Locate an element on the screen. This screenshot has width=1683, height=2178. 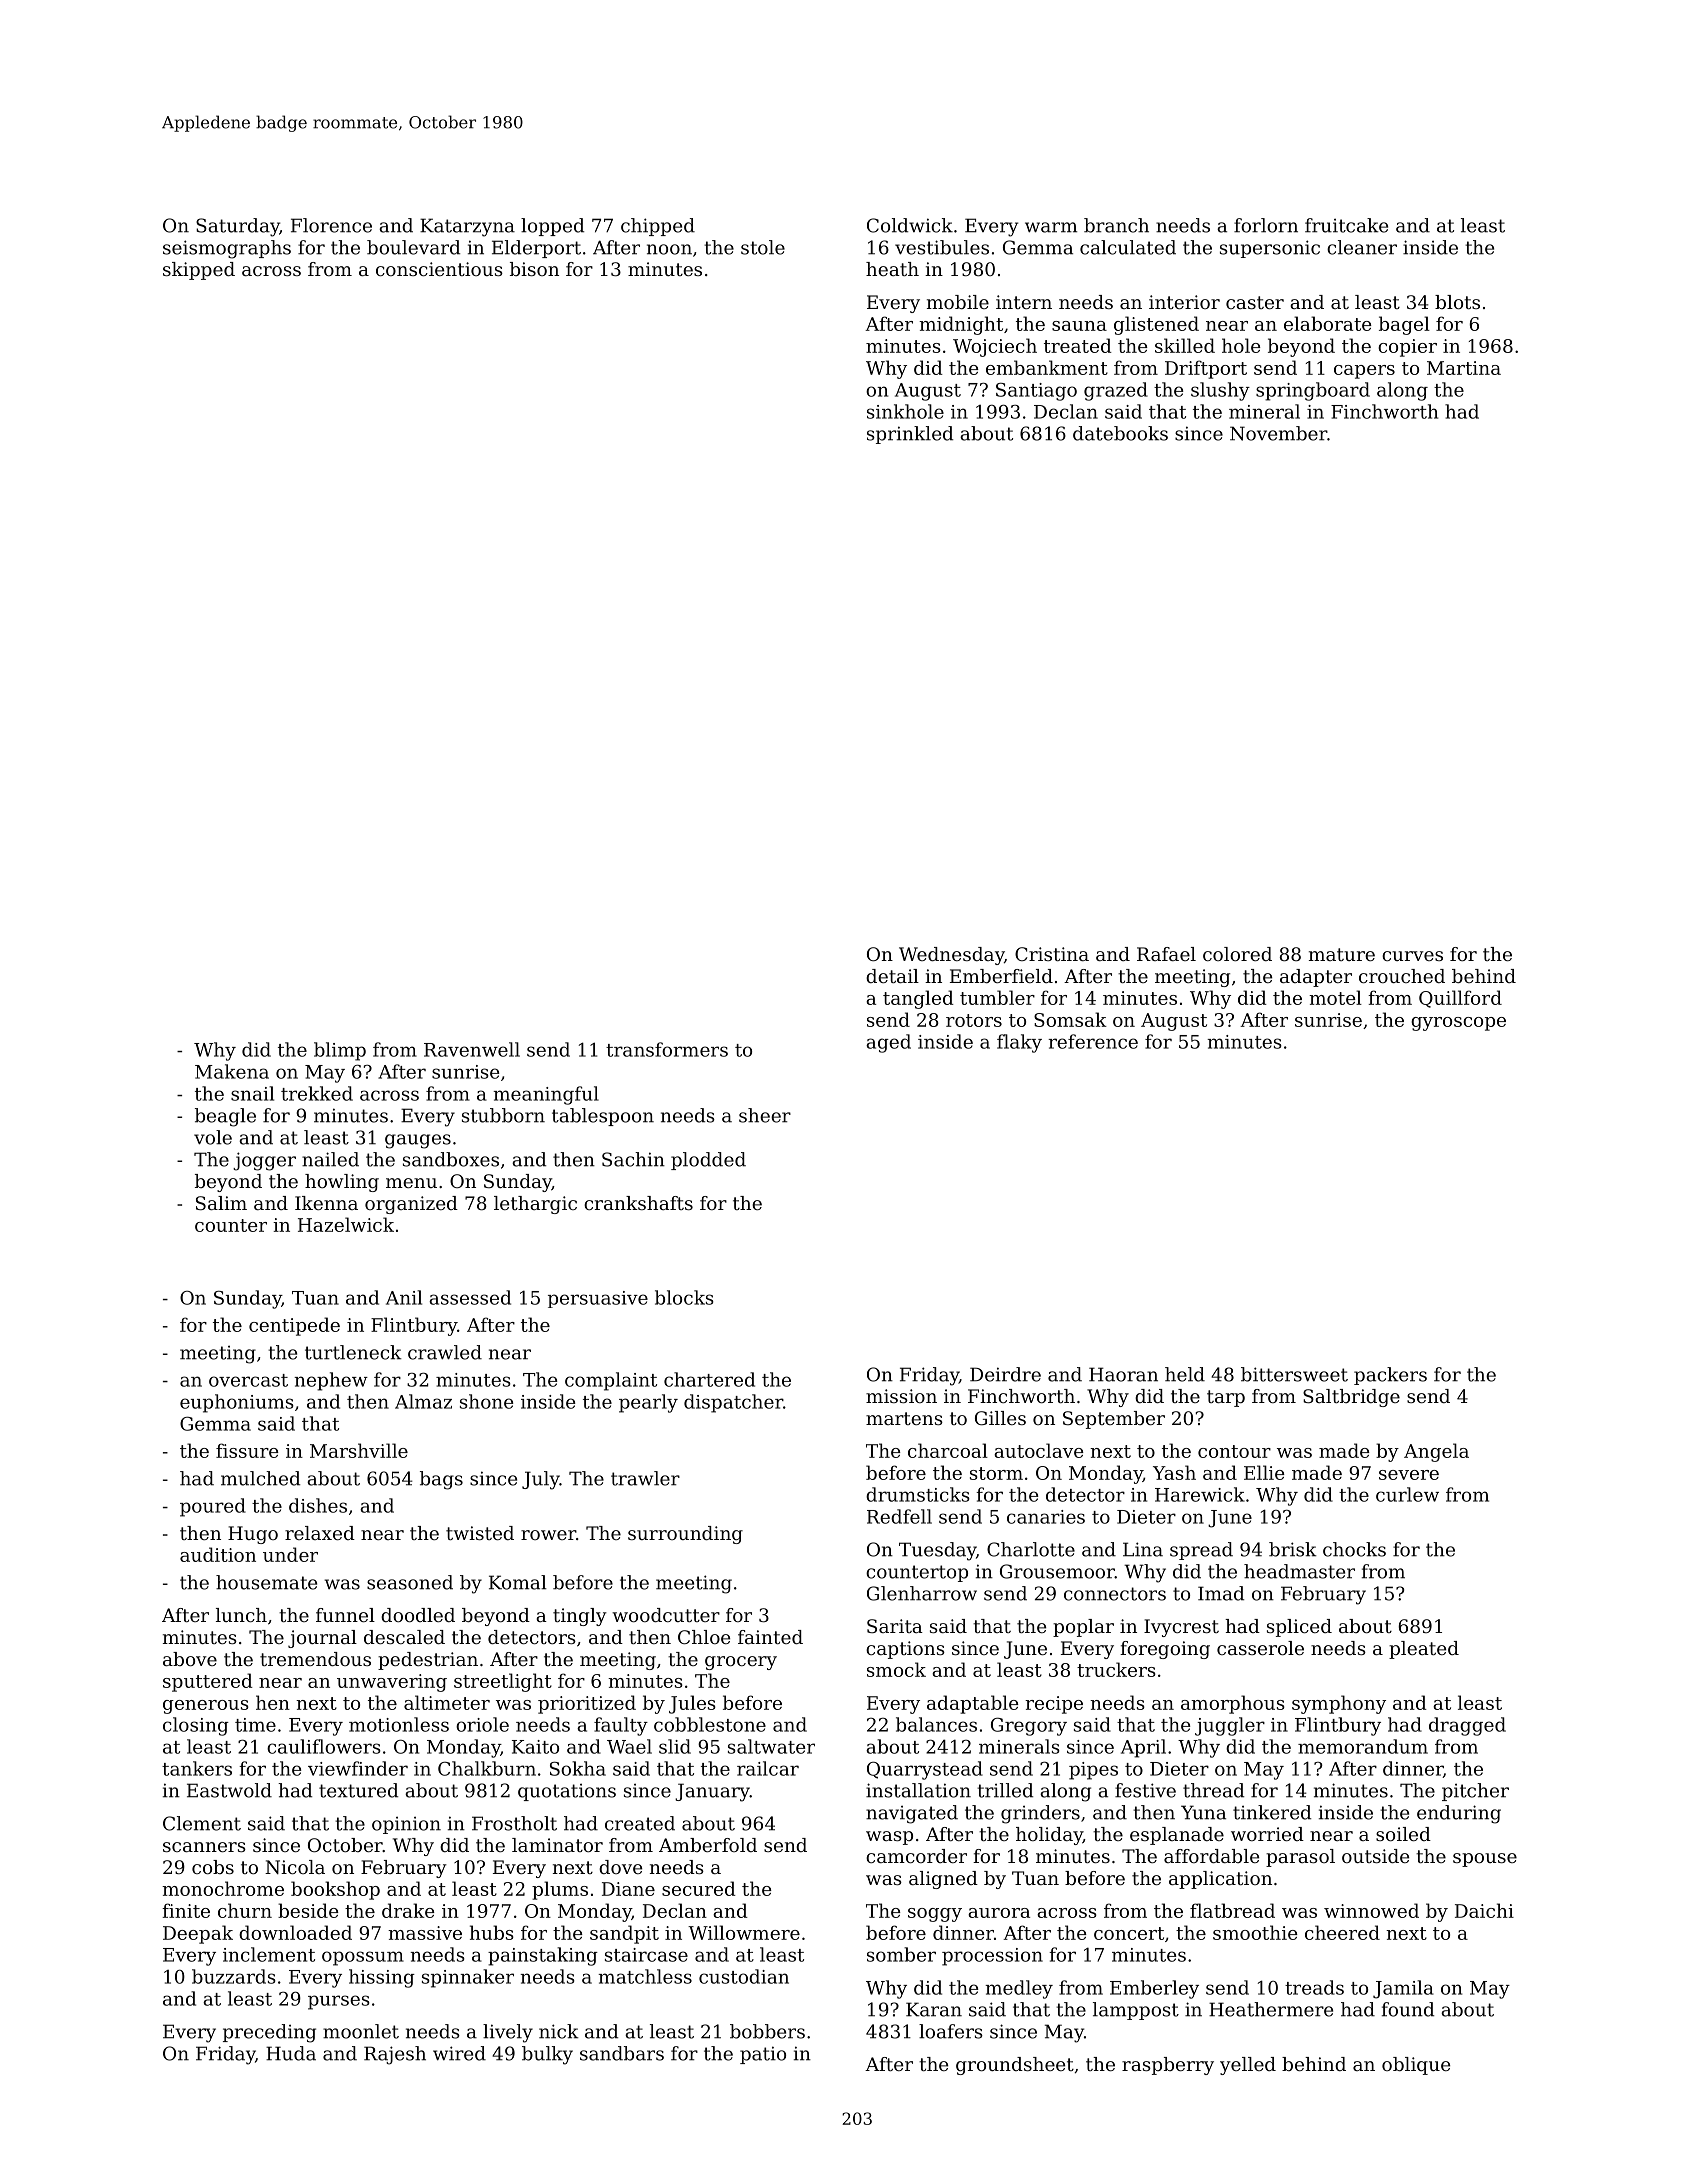
woodcutter is located at coordinates (666, 1615).
